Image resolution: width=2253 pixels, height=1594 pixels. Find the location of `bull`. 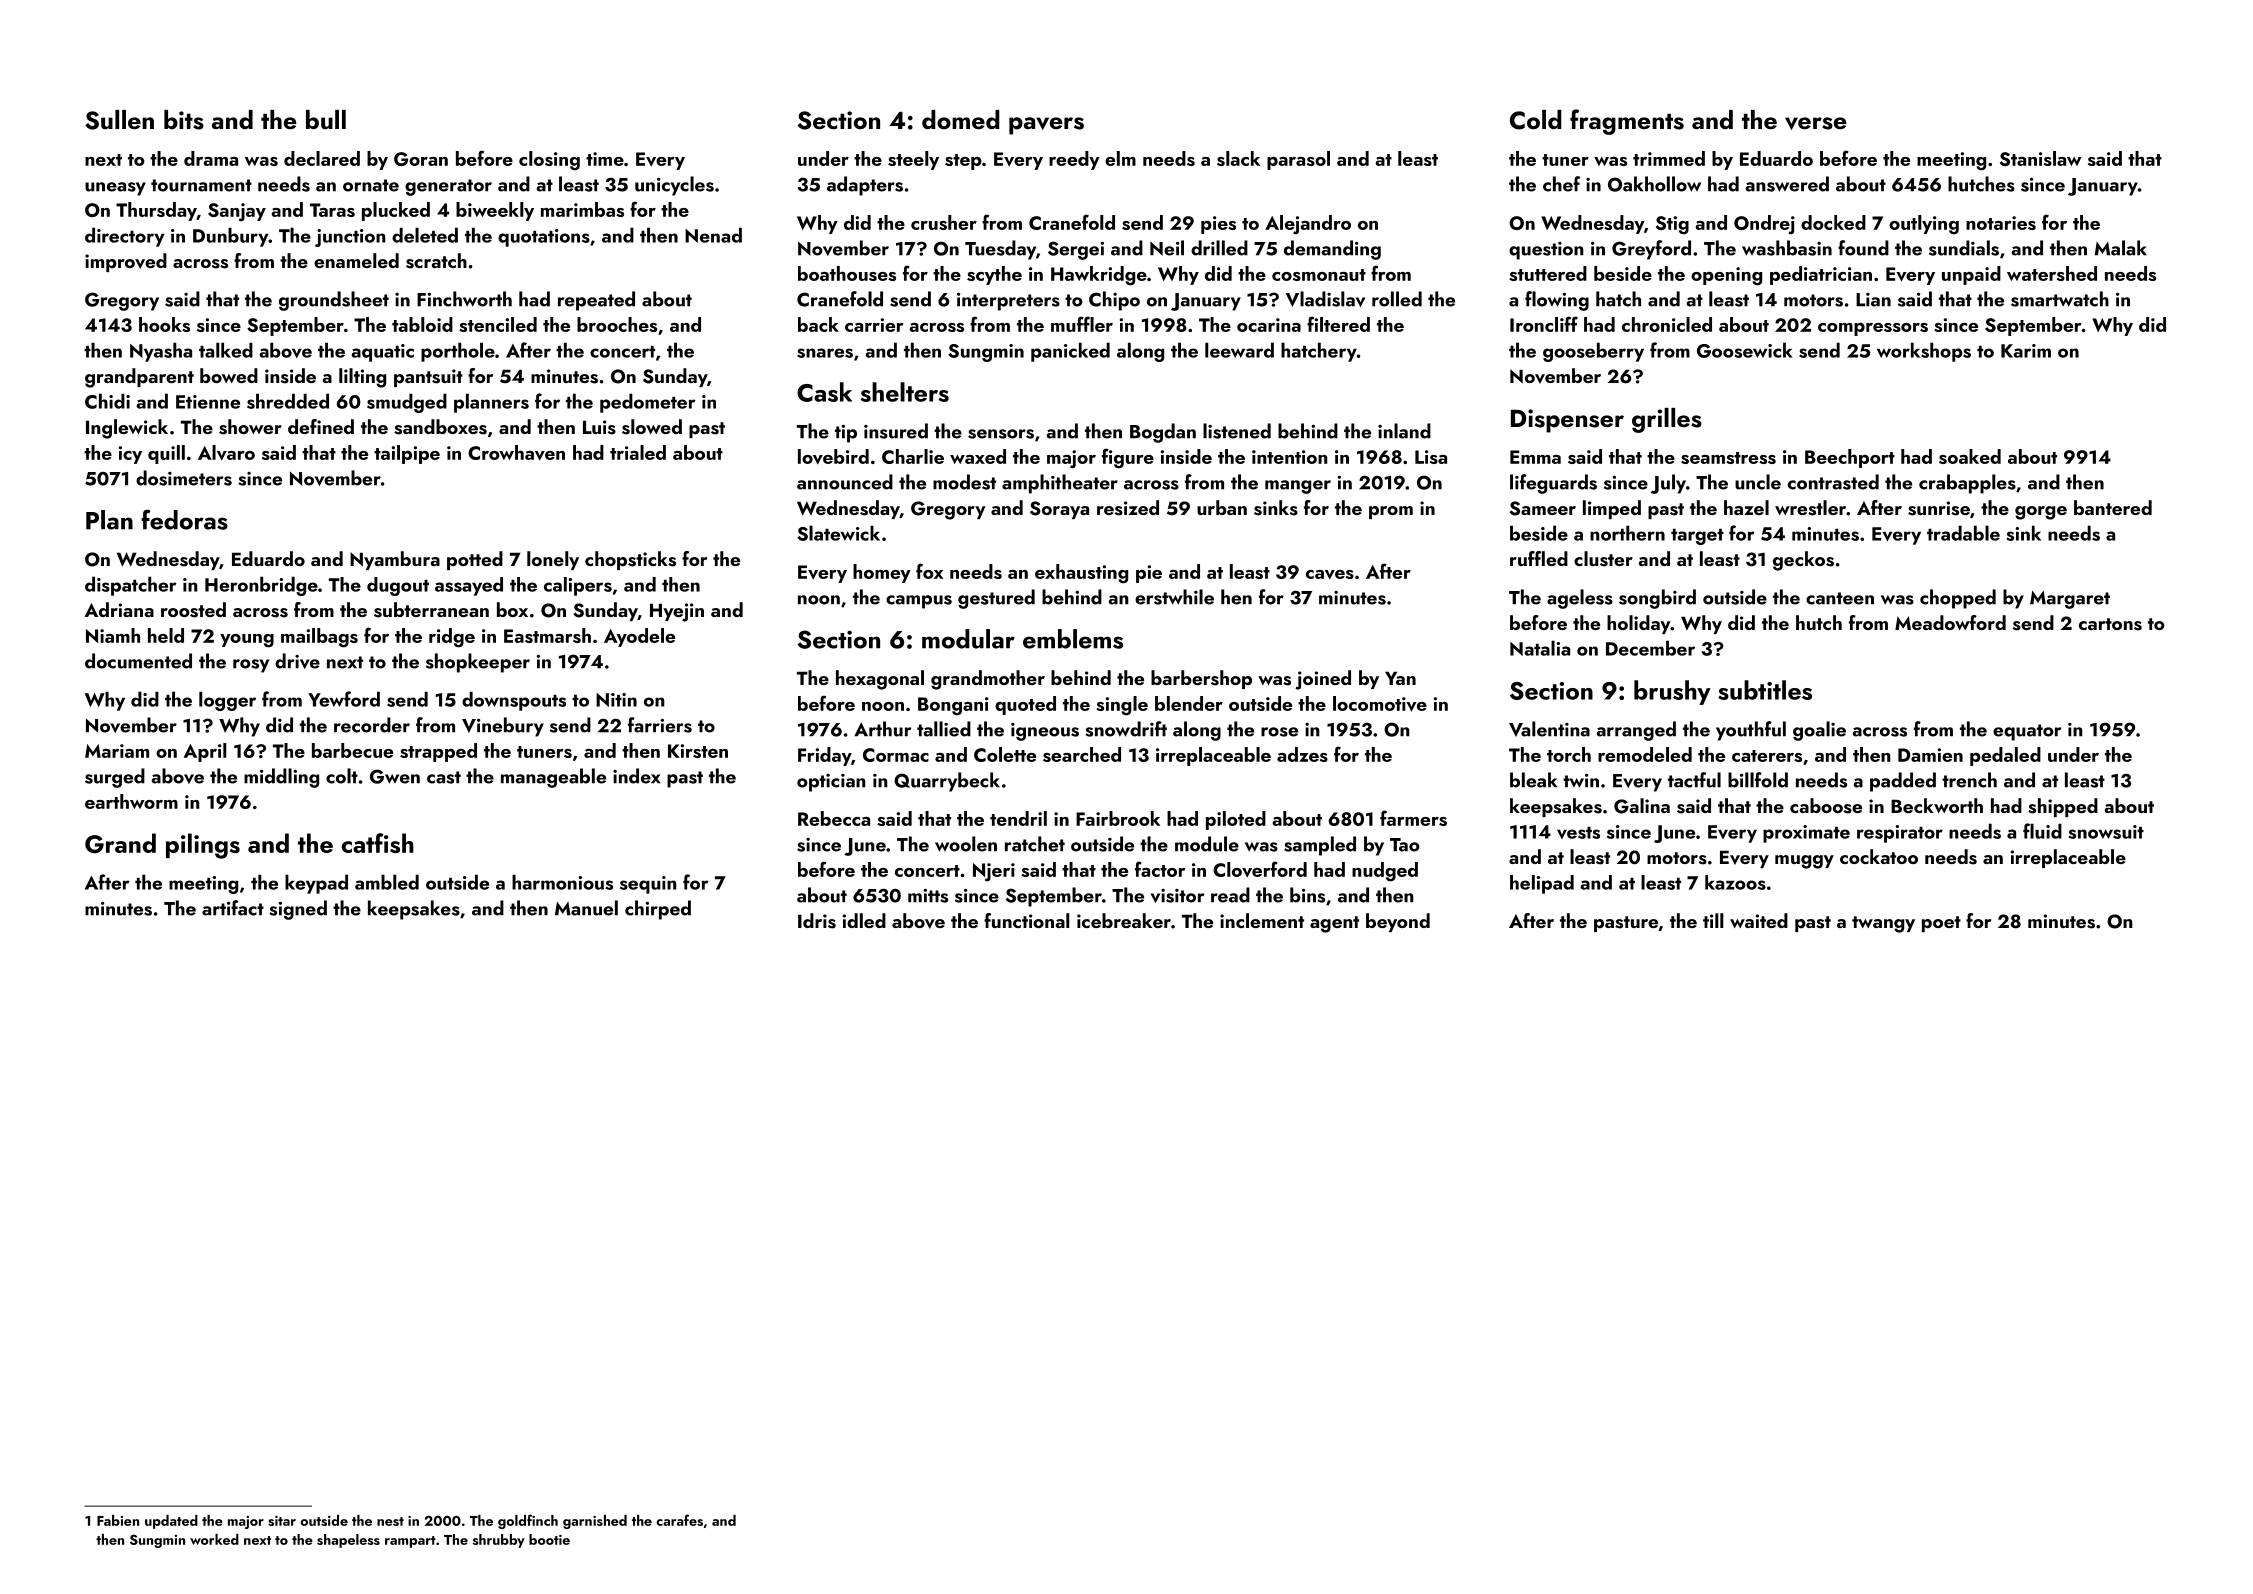

bull is located at coordinates (326, 120).
